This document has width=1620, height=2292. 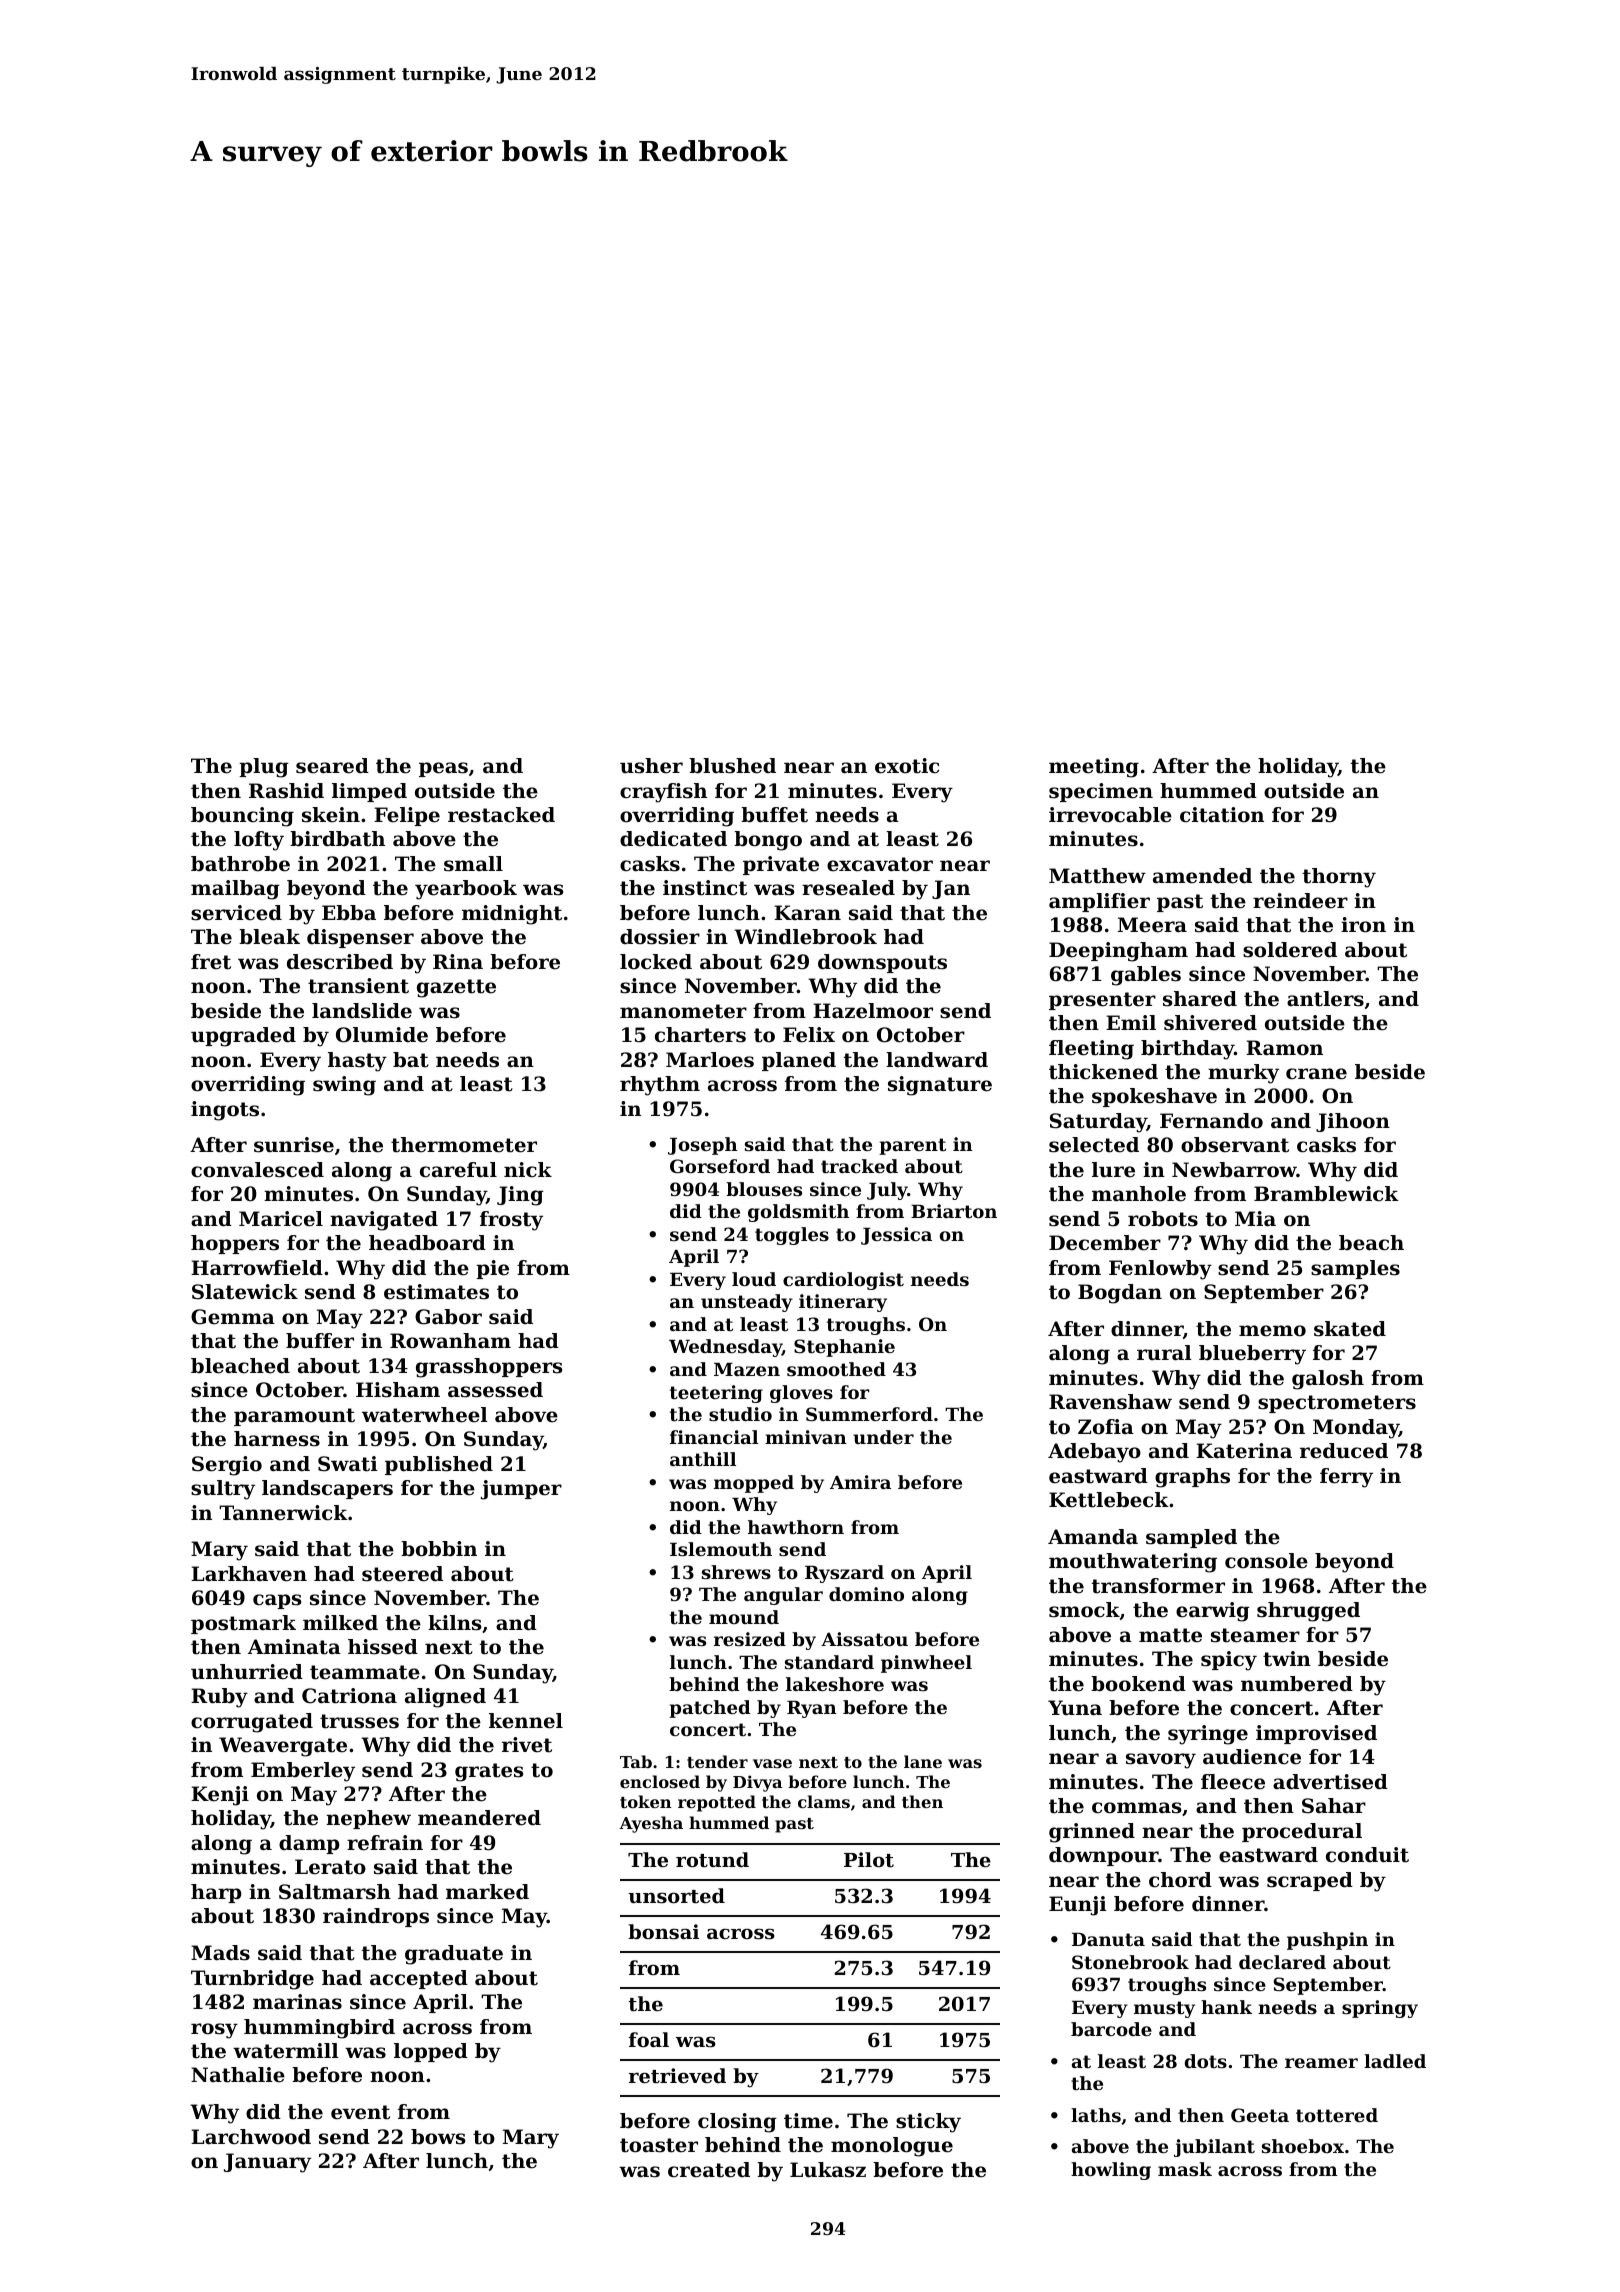 What do you see at coordinates (1170, 1635) in the document?
I see `matte` at bounding box center [1170, 1635].
